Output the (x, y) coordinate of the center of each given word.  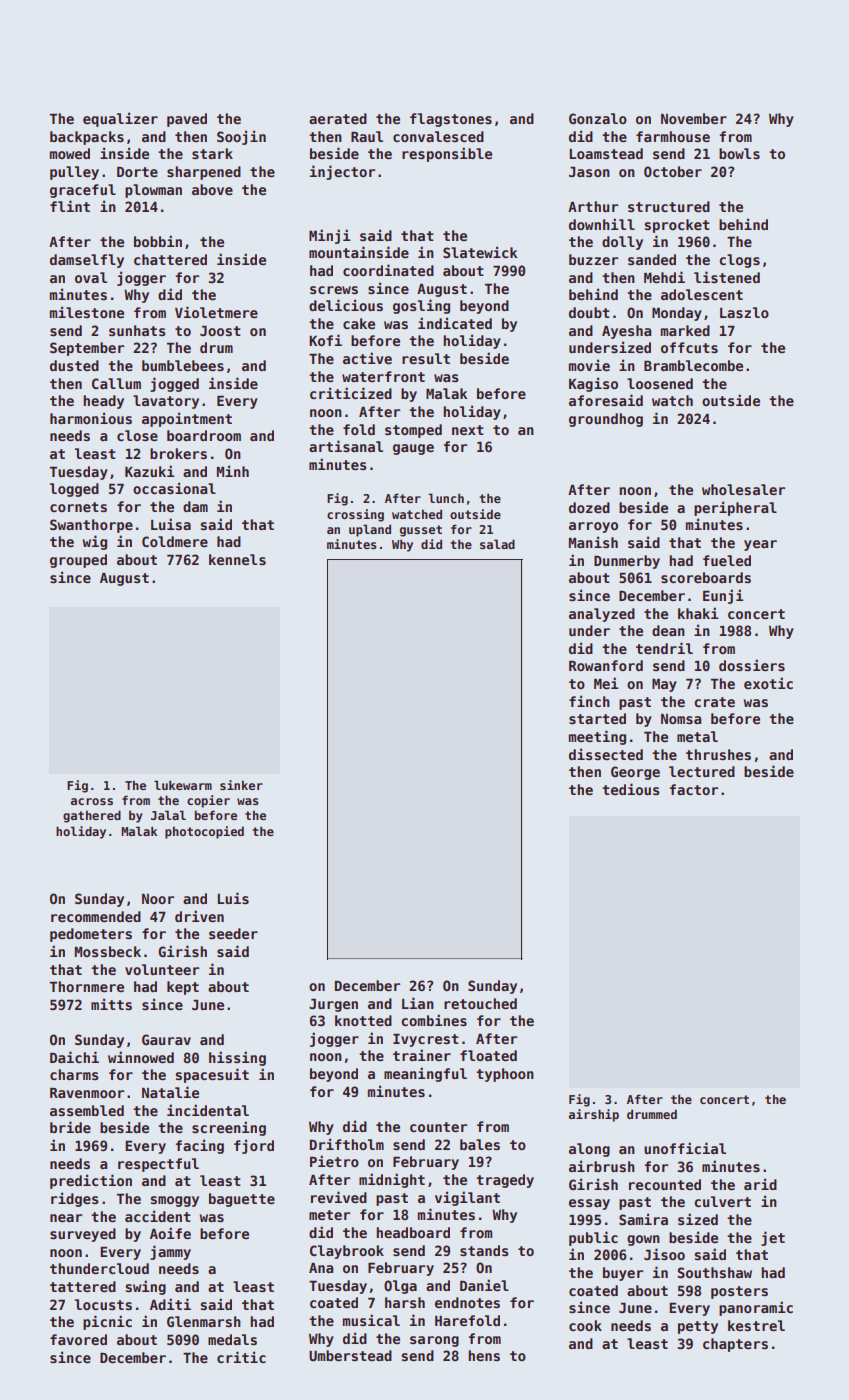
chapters (735, 1345)
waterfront (383, 376)
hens (484, 1355)
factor (693, 789)
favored (78, 1339)
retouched (480, 1003)
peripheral (735, 508)
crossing (355, 515)
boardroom (204, 435)
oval (91, 277)
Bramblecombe (693, 365)
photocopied (204, 832)
